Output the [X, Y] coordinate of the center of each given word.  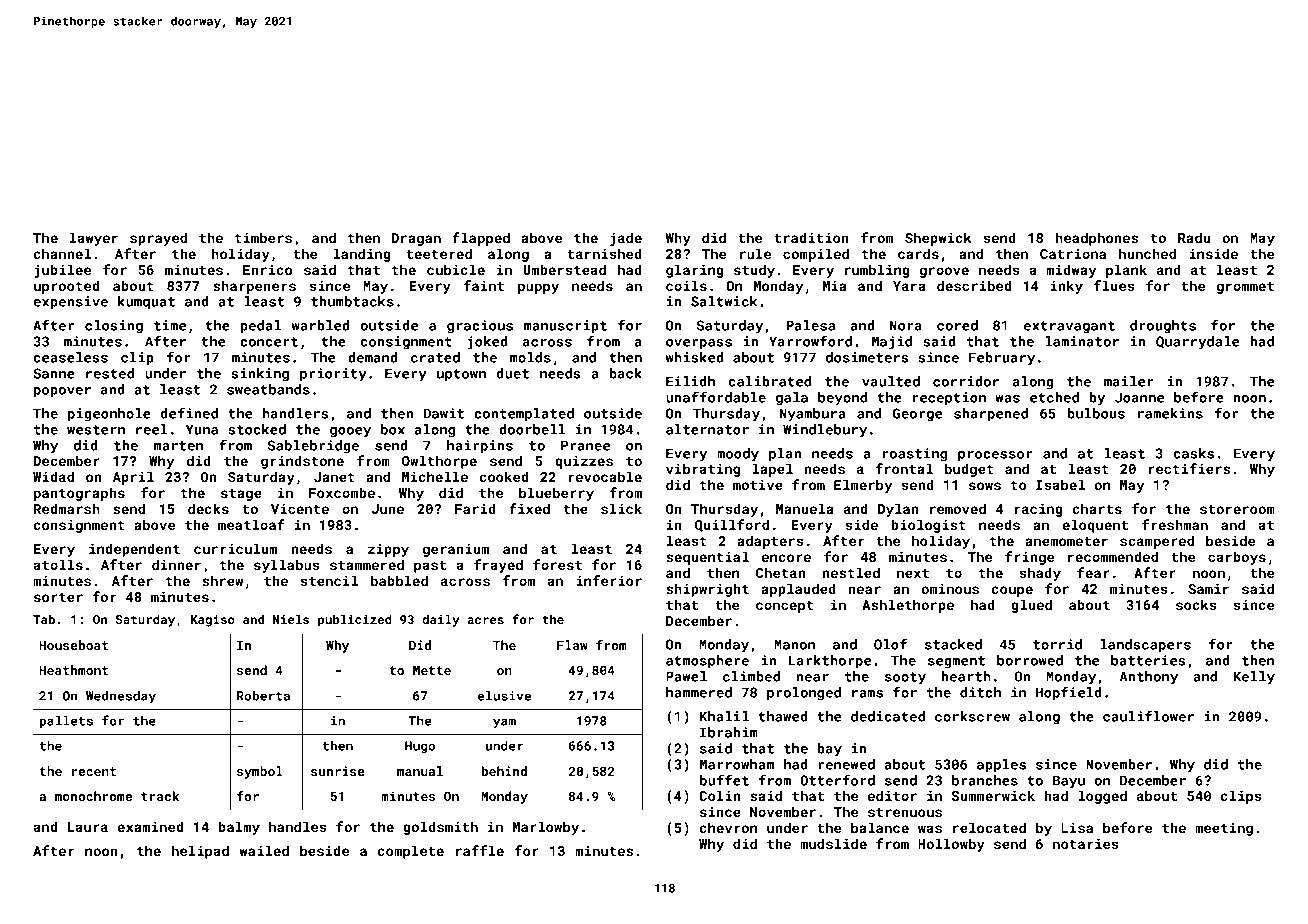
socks [1196, 604]
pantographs [79, 494]
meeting [1224, 829]
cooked [503, 476]
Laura [87, 827]
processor [995, 456]
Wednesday [121, 697]
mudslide [833, 843]
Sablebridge [313, 447]
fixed [529, 508]
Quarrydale [1197, 343]
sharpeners [254, 287]
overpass [699, 344]
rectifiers [1189, 468]
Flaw [572, 645]
